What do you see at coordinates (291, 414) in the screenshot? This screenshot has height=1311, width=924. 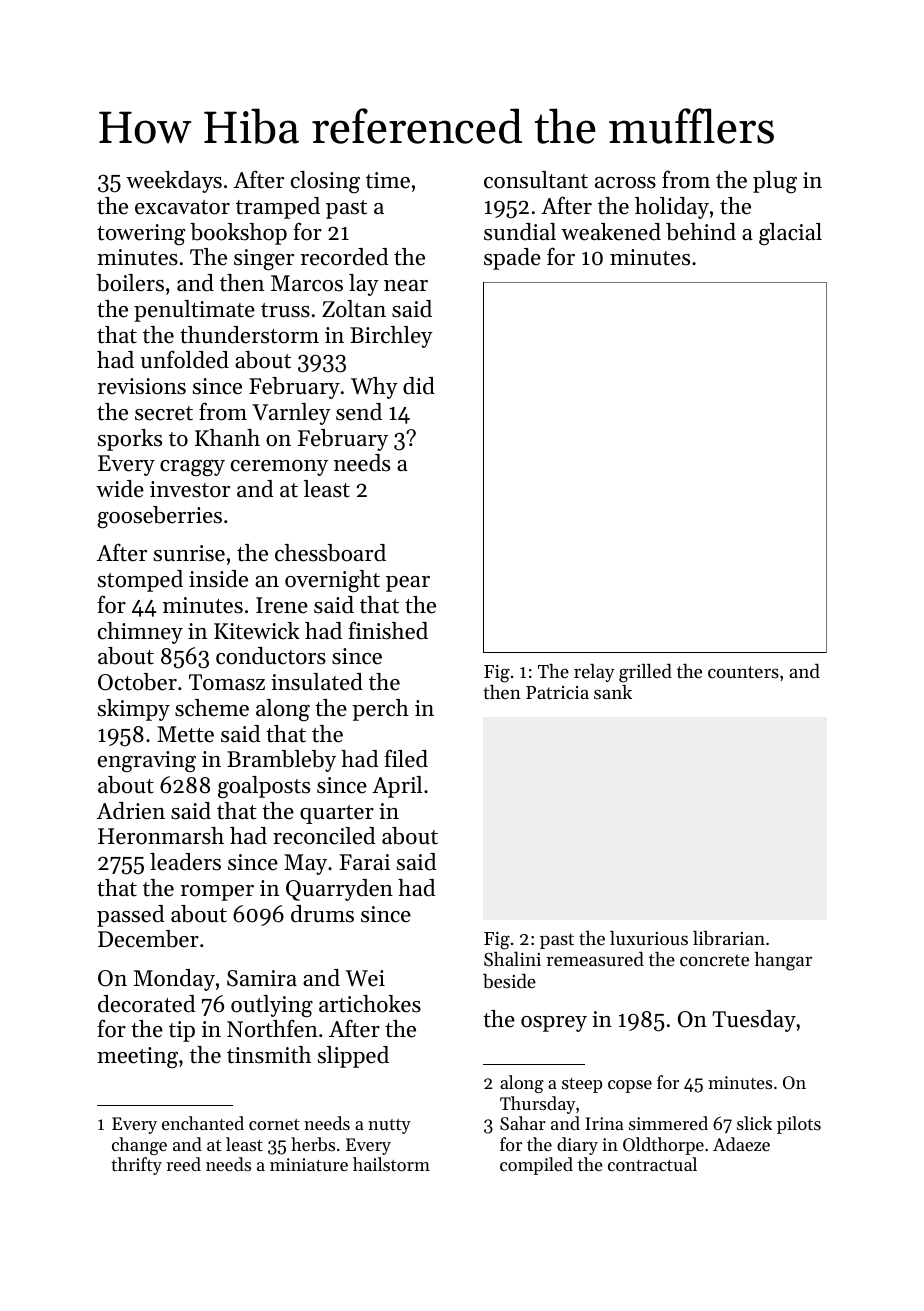 I see `Varnley` at bounding box center [291, 414].
